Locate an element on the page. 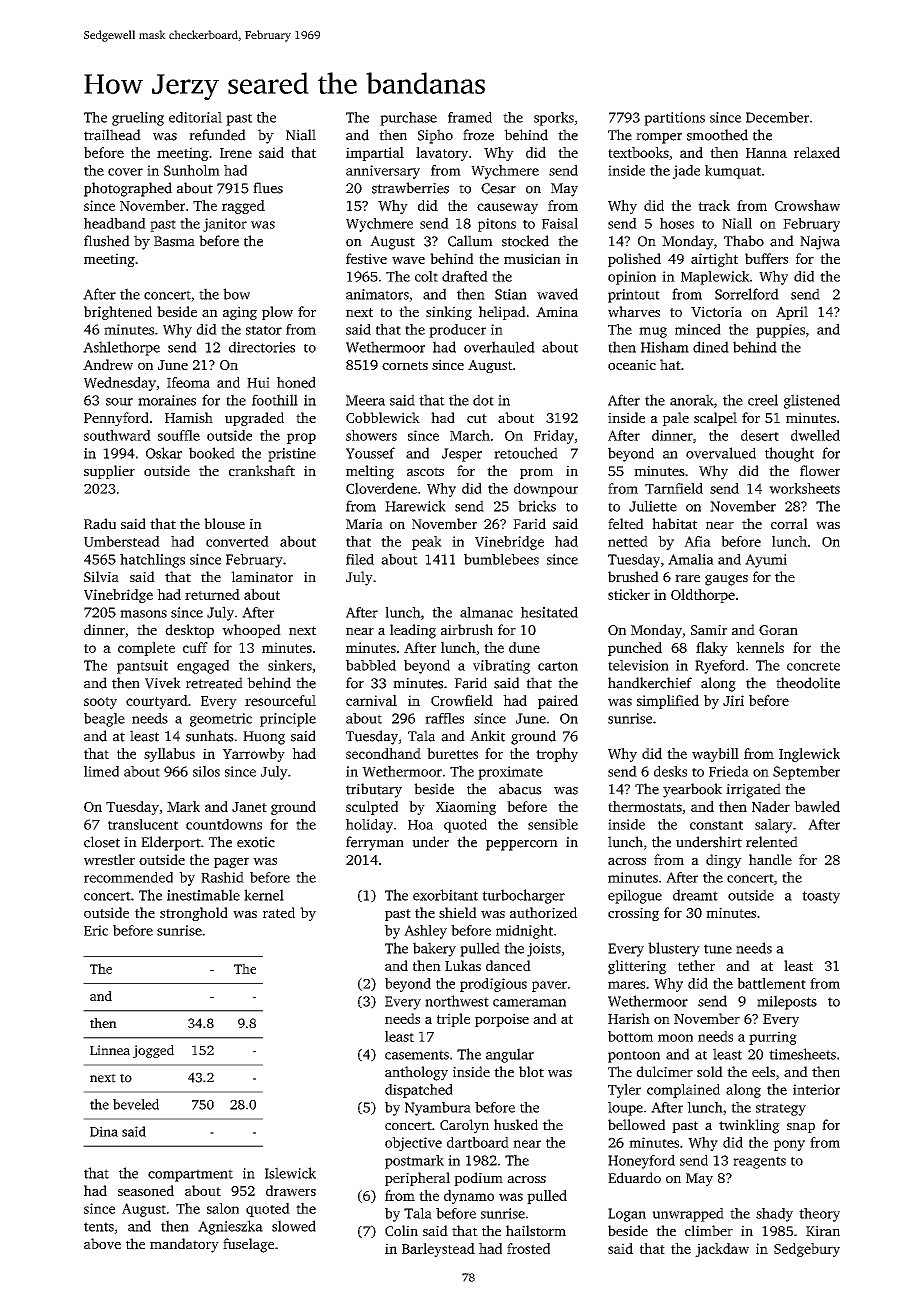 Image resolution: width=924 pixels, height=1308 pixels. bow is located at coordinates (236, 294).
